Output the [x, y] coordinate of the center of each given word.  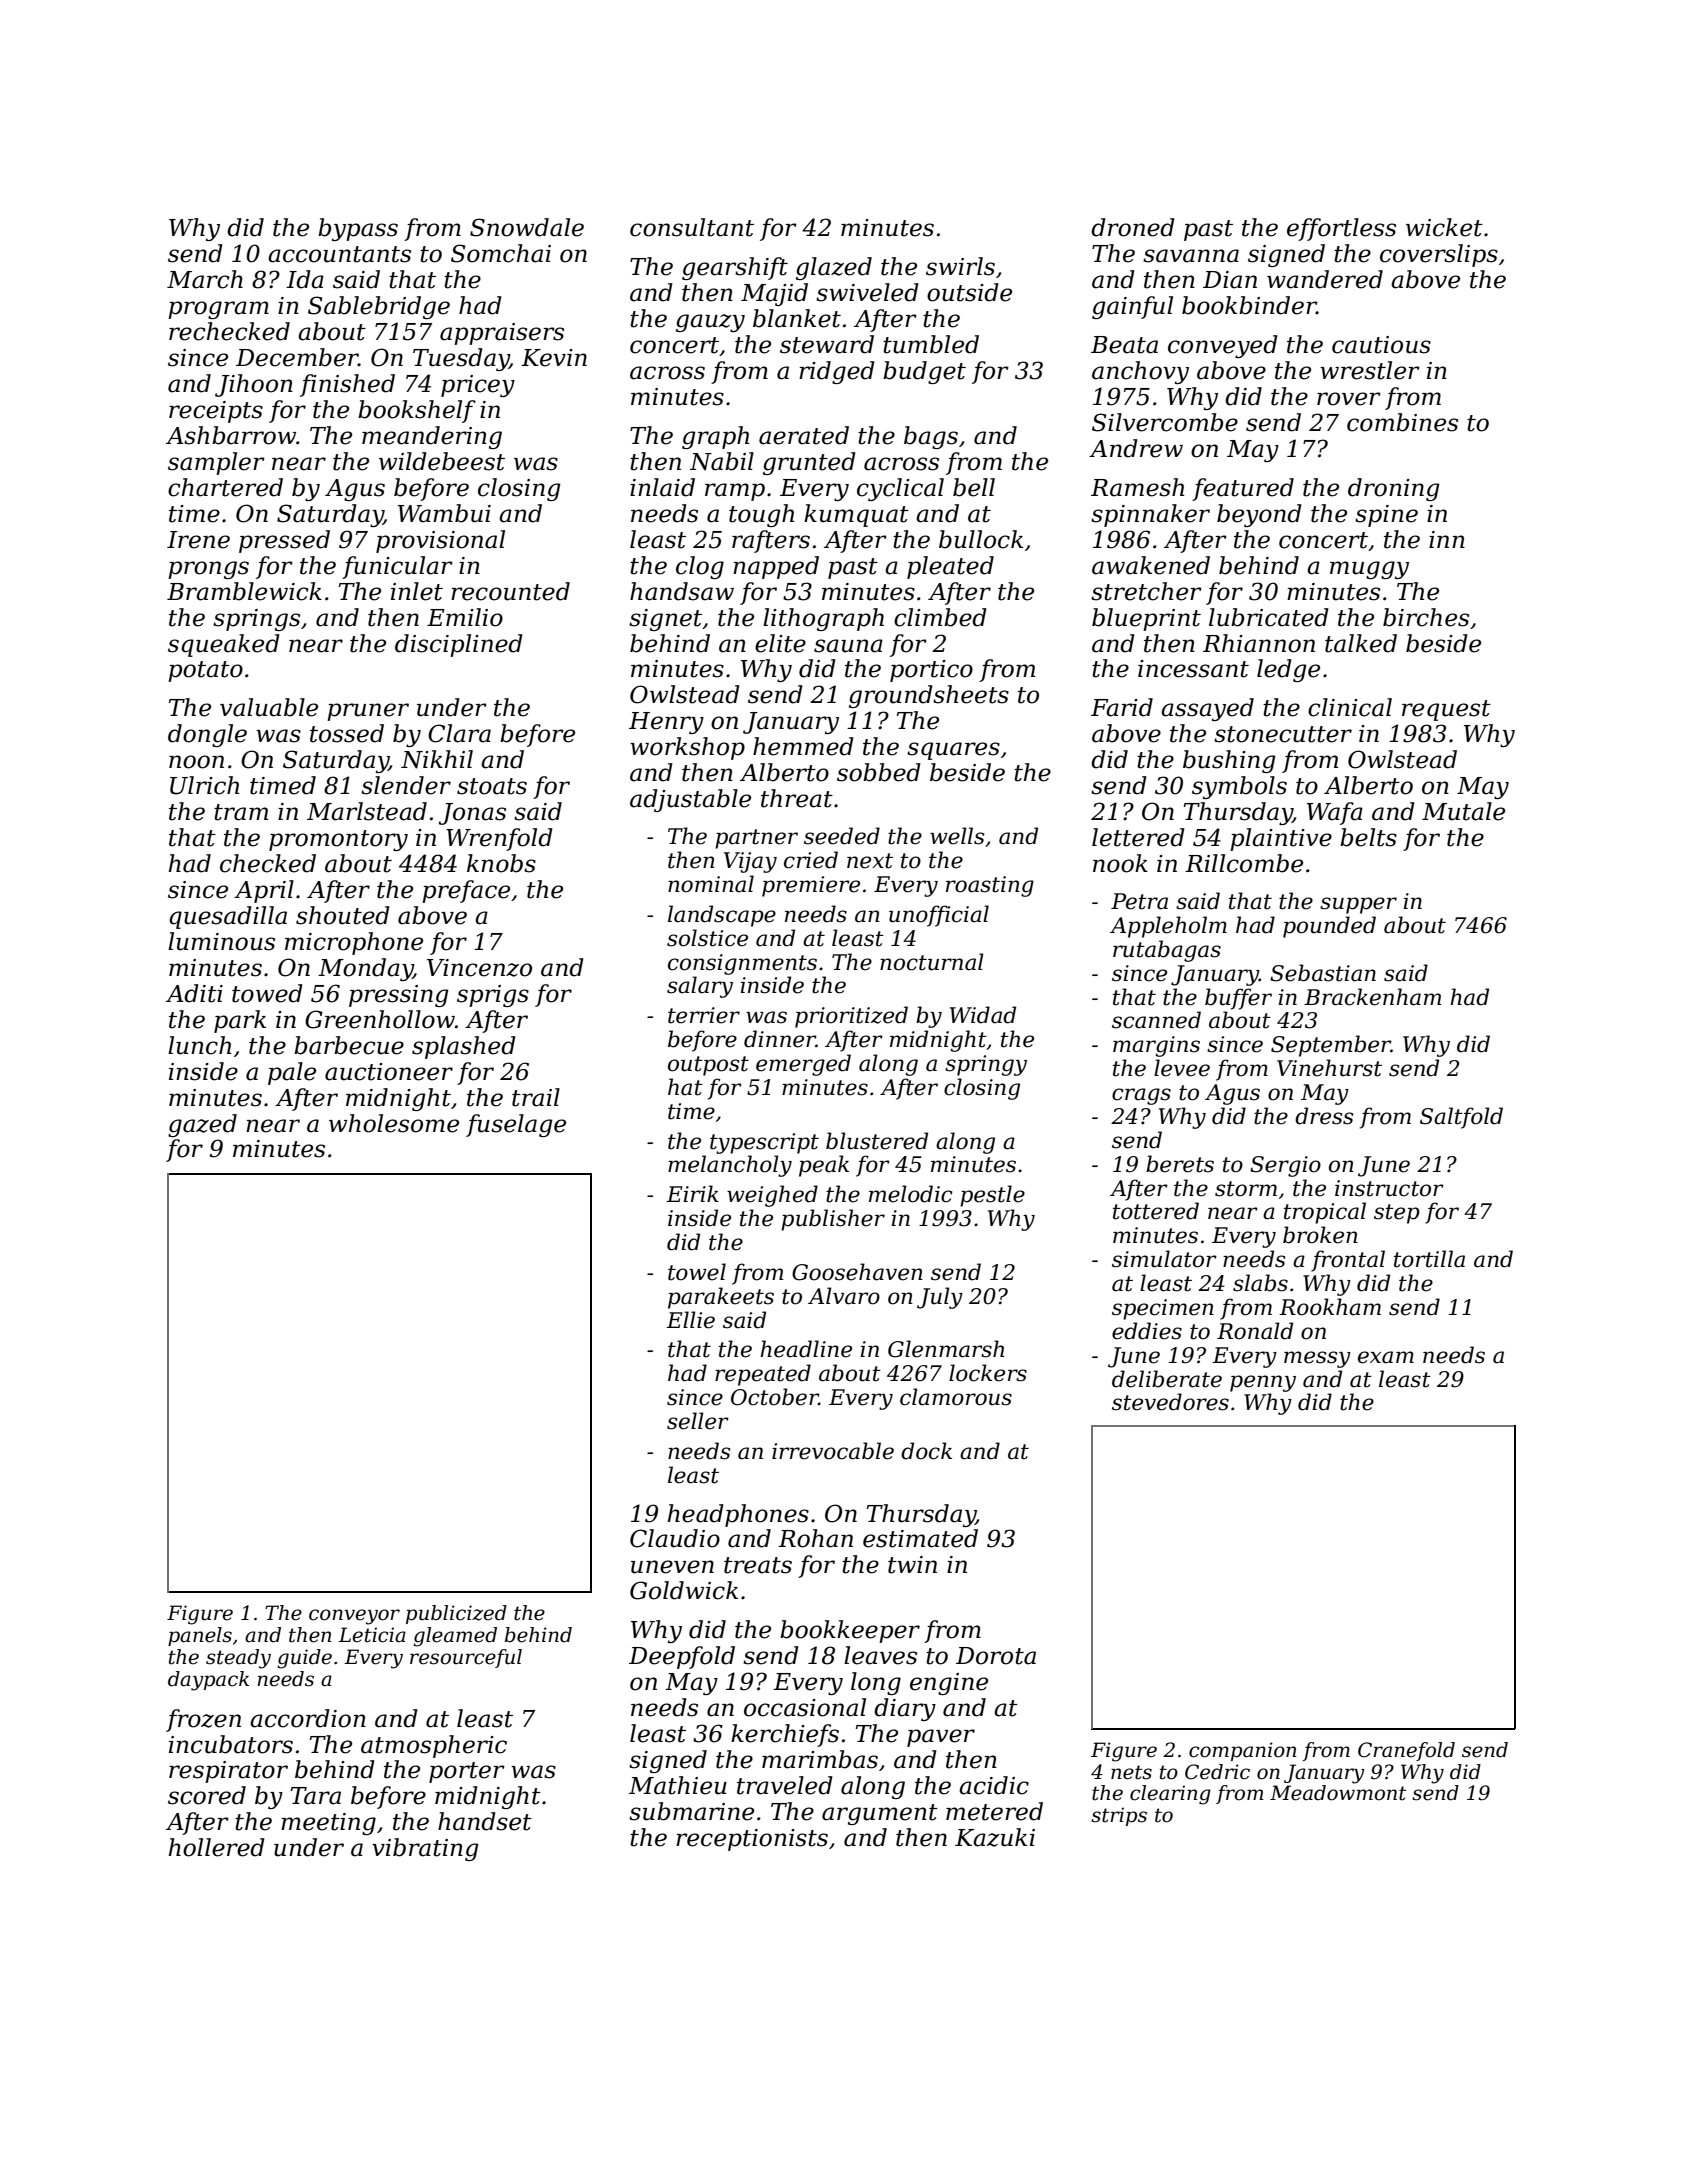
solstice [707, 938]
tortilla [1429, 1259]
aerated [804, 435]
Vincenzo [479, 968]
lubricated [1269, 617]
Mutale [1463, 811]
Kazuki [995, 1837]
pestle [992, 1196]
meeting [328, 1824]
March [205, 279]
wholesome [394, 1123]
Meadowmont [1338, 1793]
